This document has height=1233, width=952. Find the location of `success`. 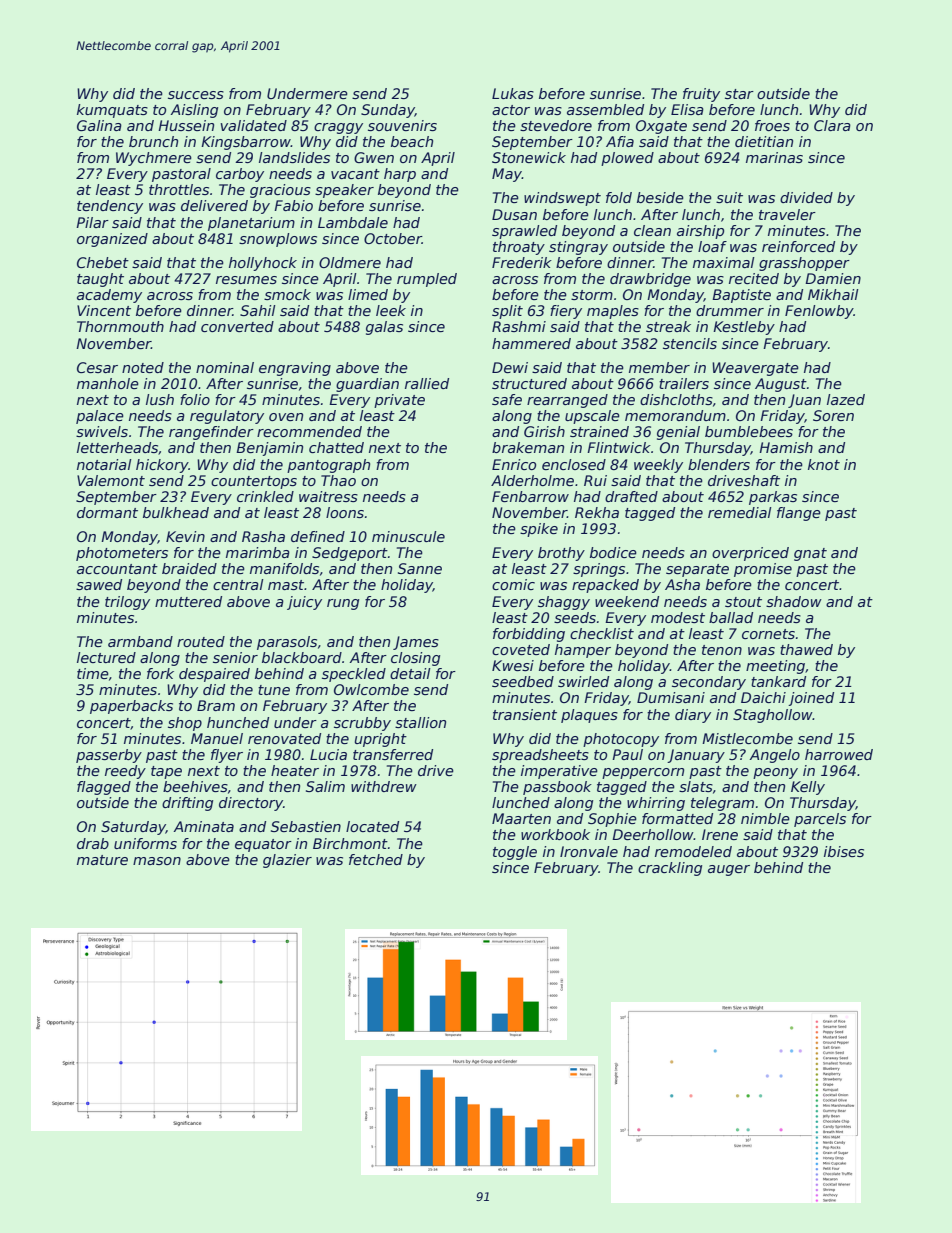

success is located at coordinates (196, 95).
